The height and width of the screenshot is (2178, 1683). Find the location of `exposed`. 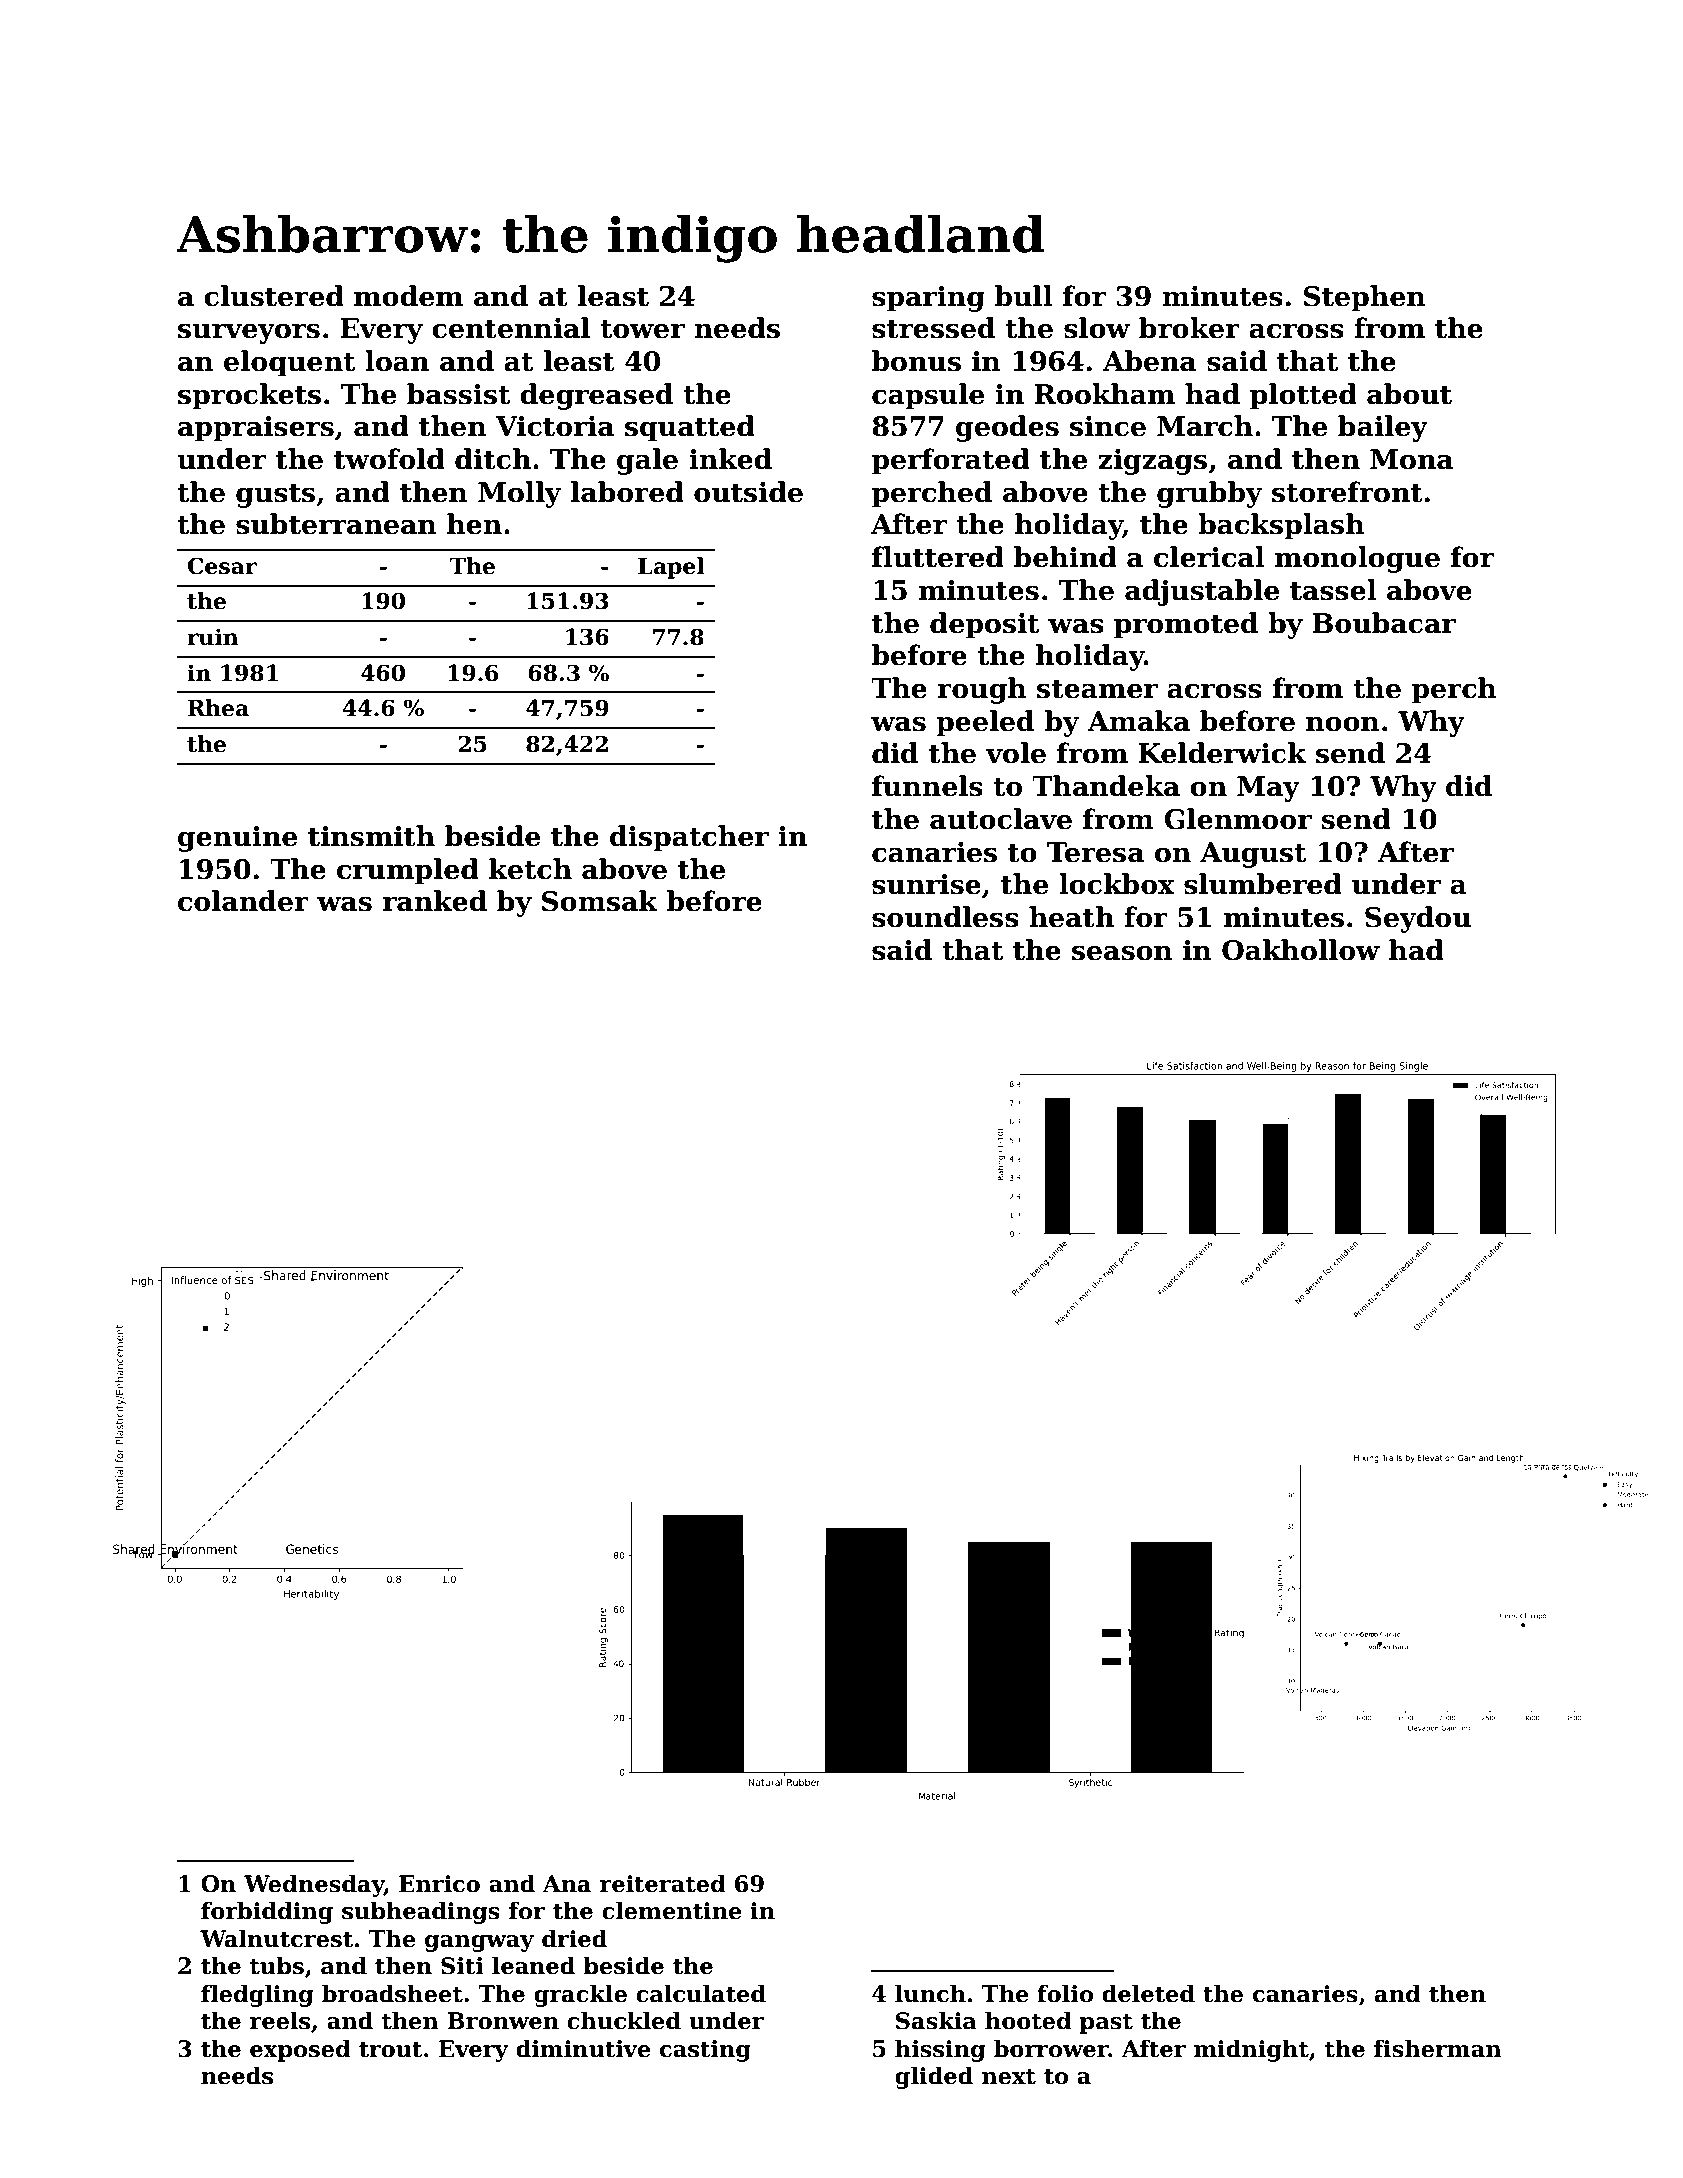

exposed is located at coordinates (300, 2050).
